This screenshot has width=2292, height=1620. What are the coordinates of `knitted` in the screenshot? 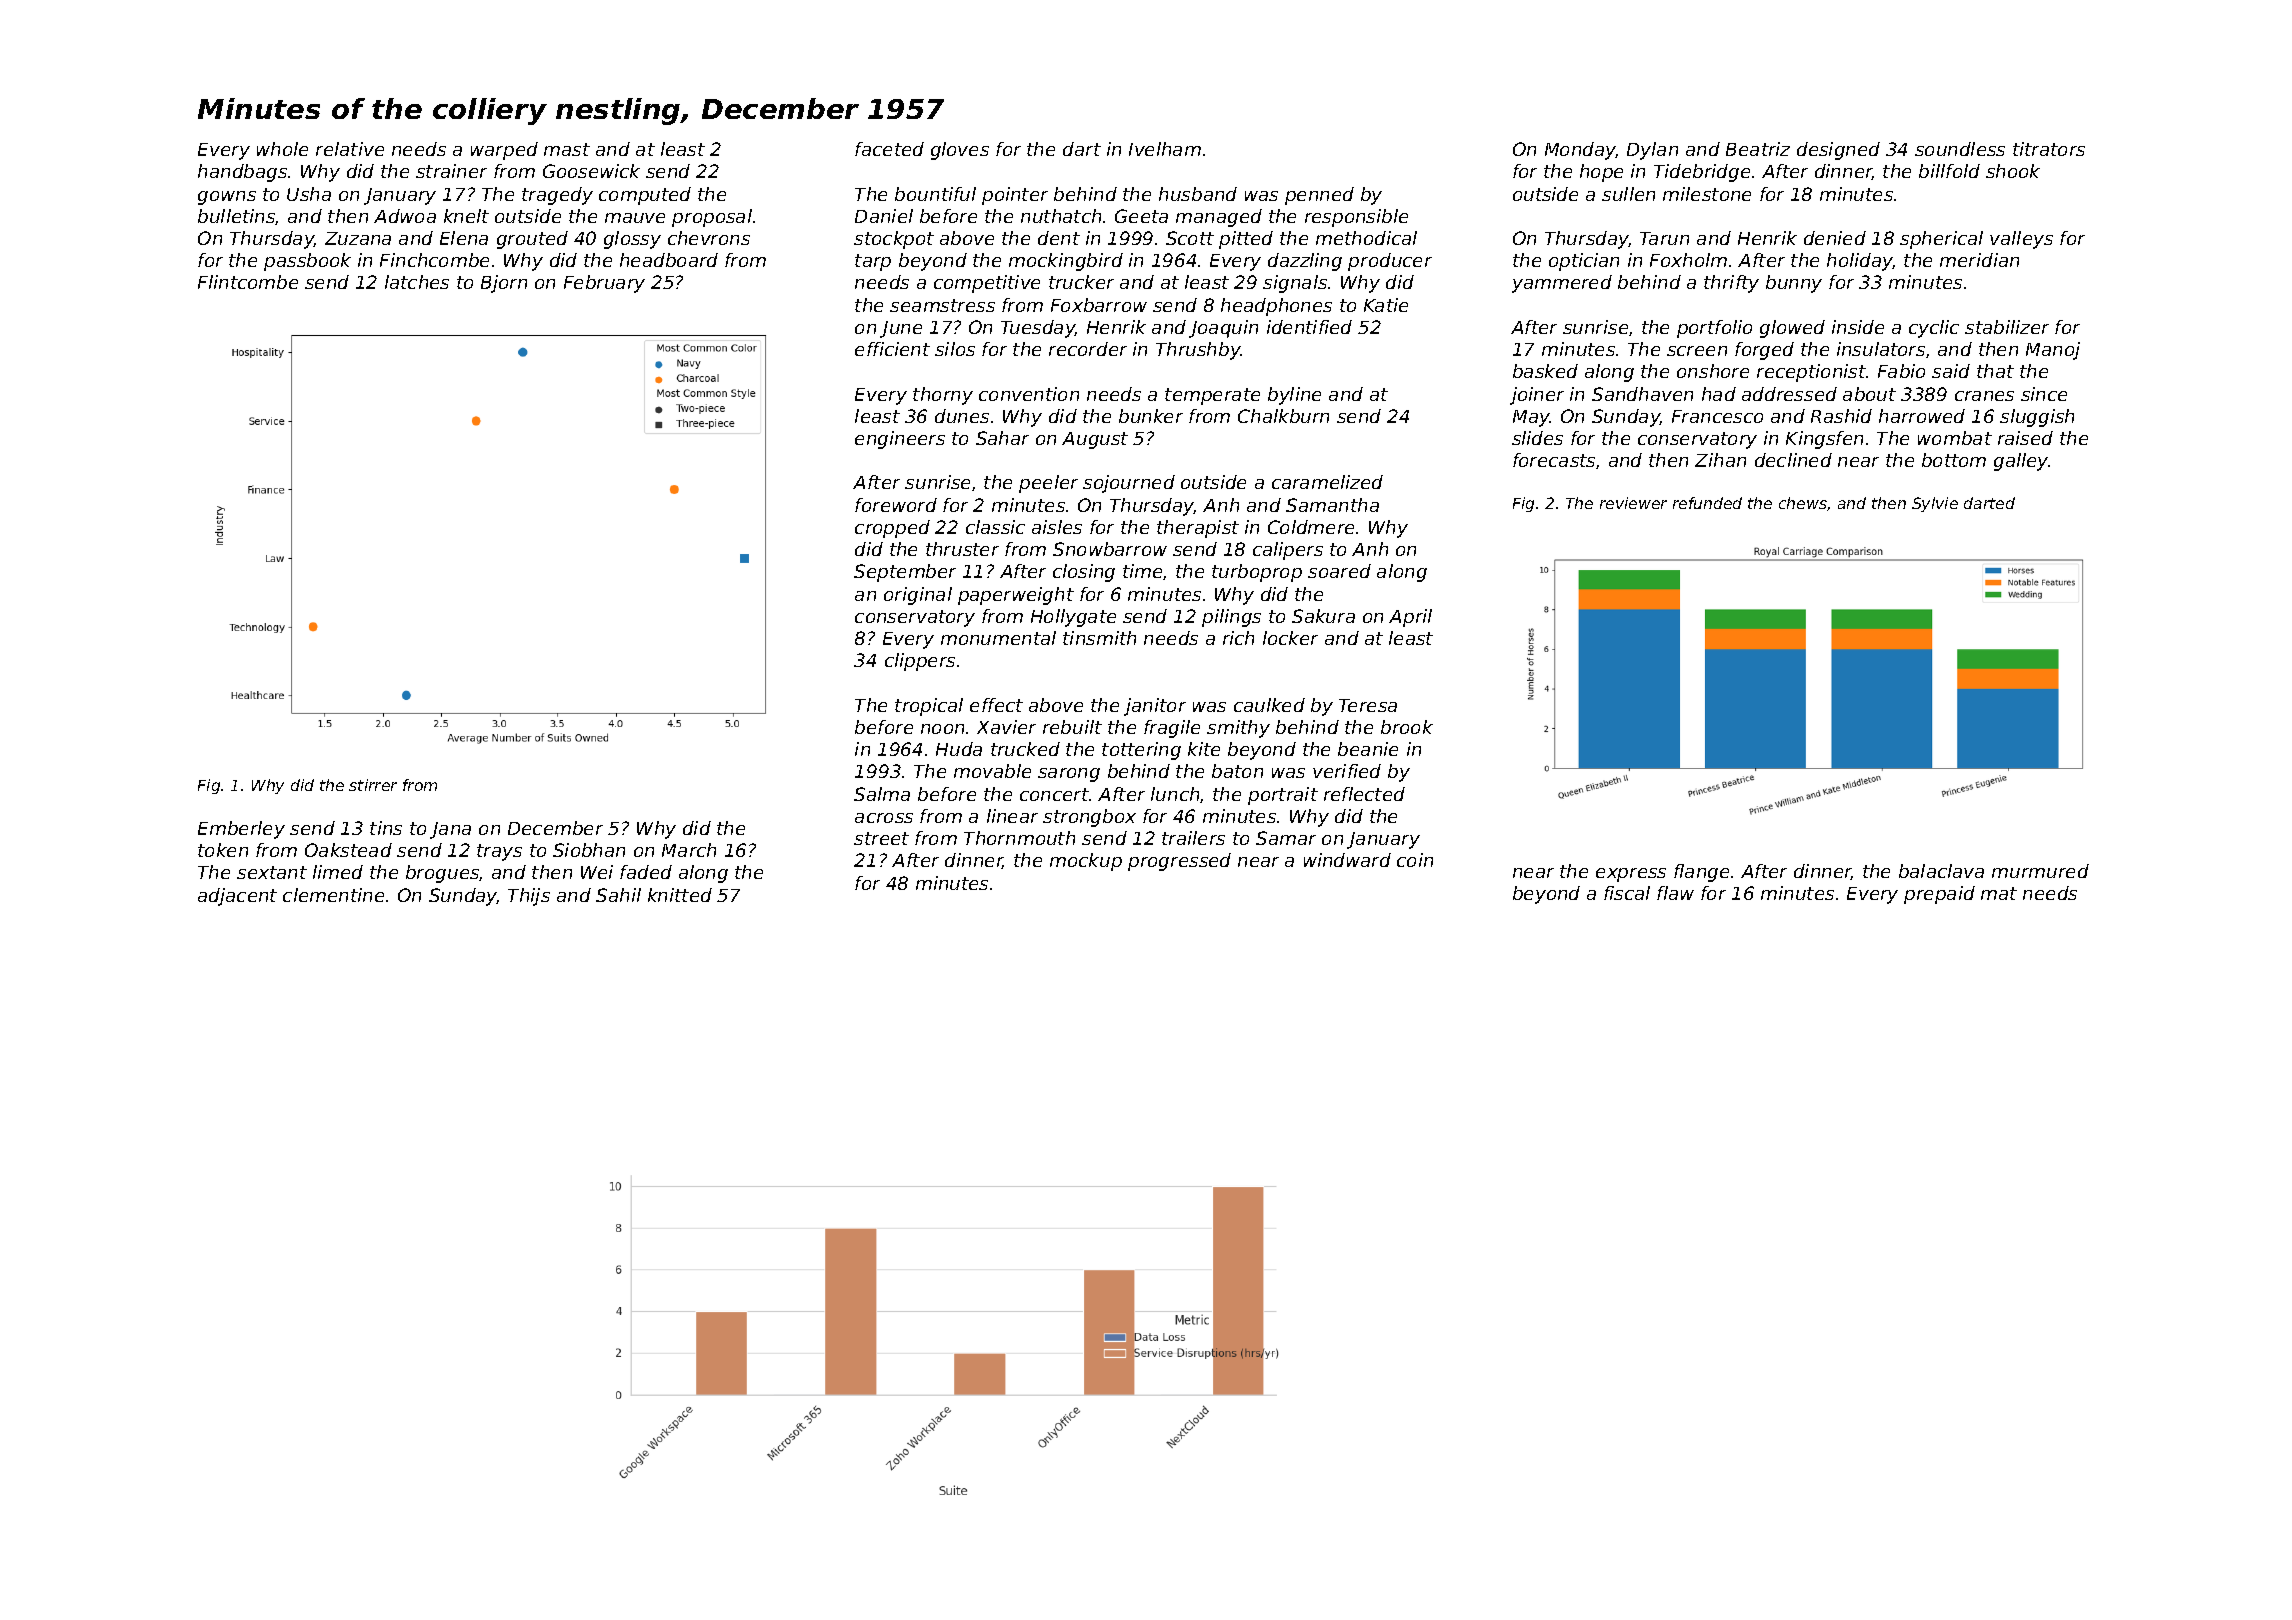 It's located at (680, 895).
